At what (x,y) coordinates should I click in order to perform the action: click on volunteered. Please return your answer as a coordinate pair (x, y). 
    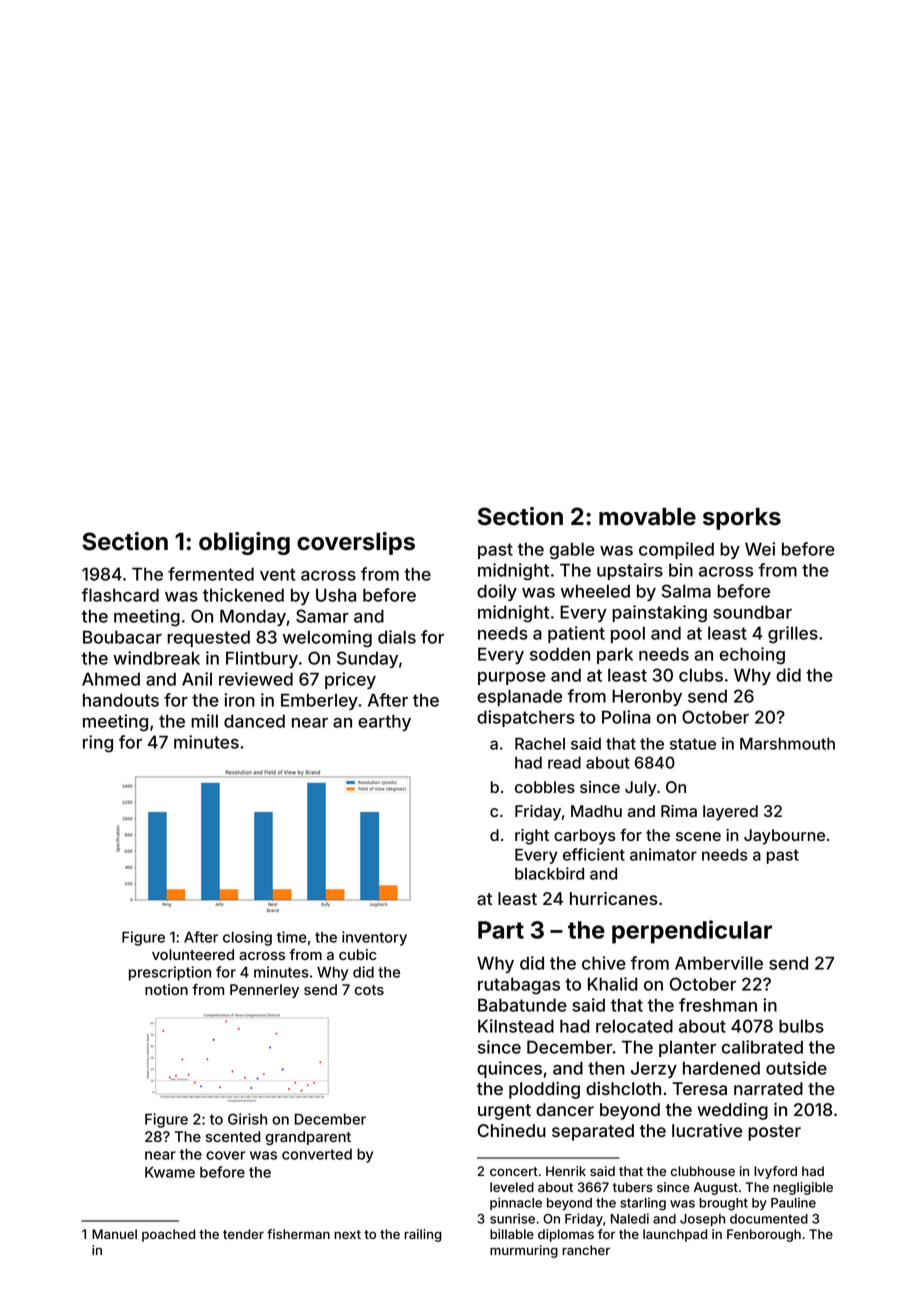
    Looking at the image, I should click on (193, 954).
